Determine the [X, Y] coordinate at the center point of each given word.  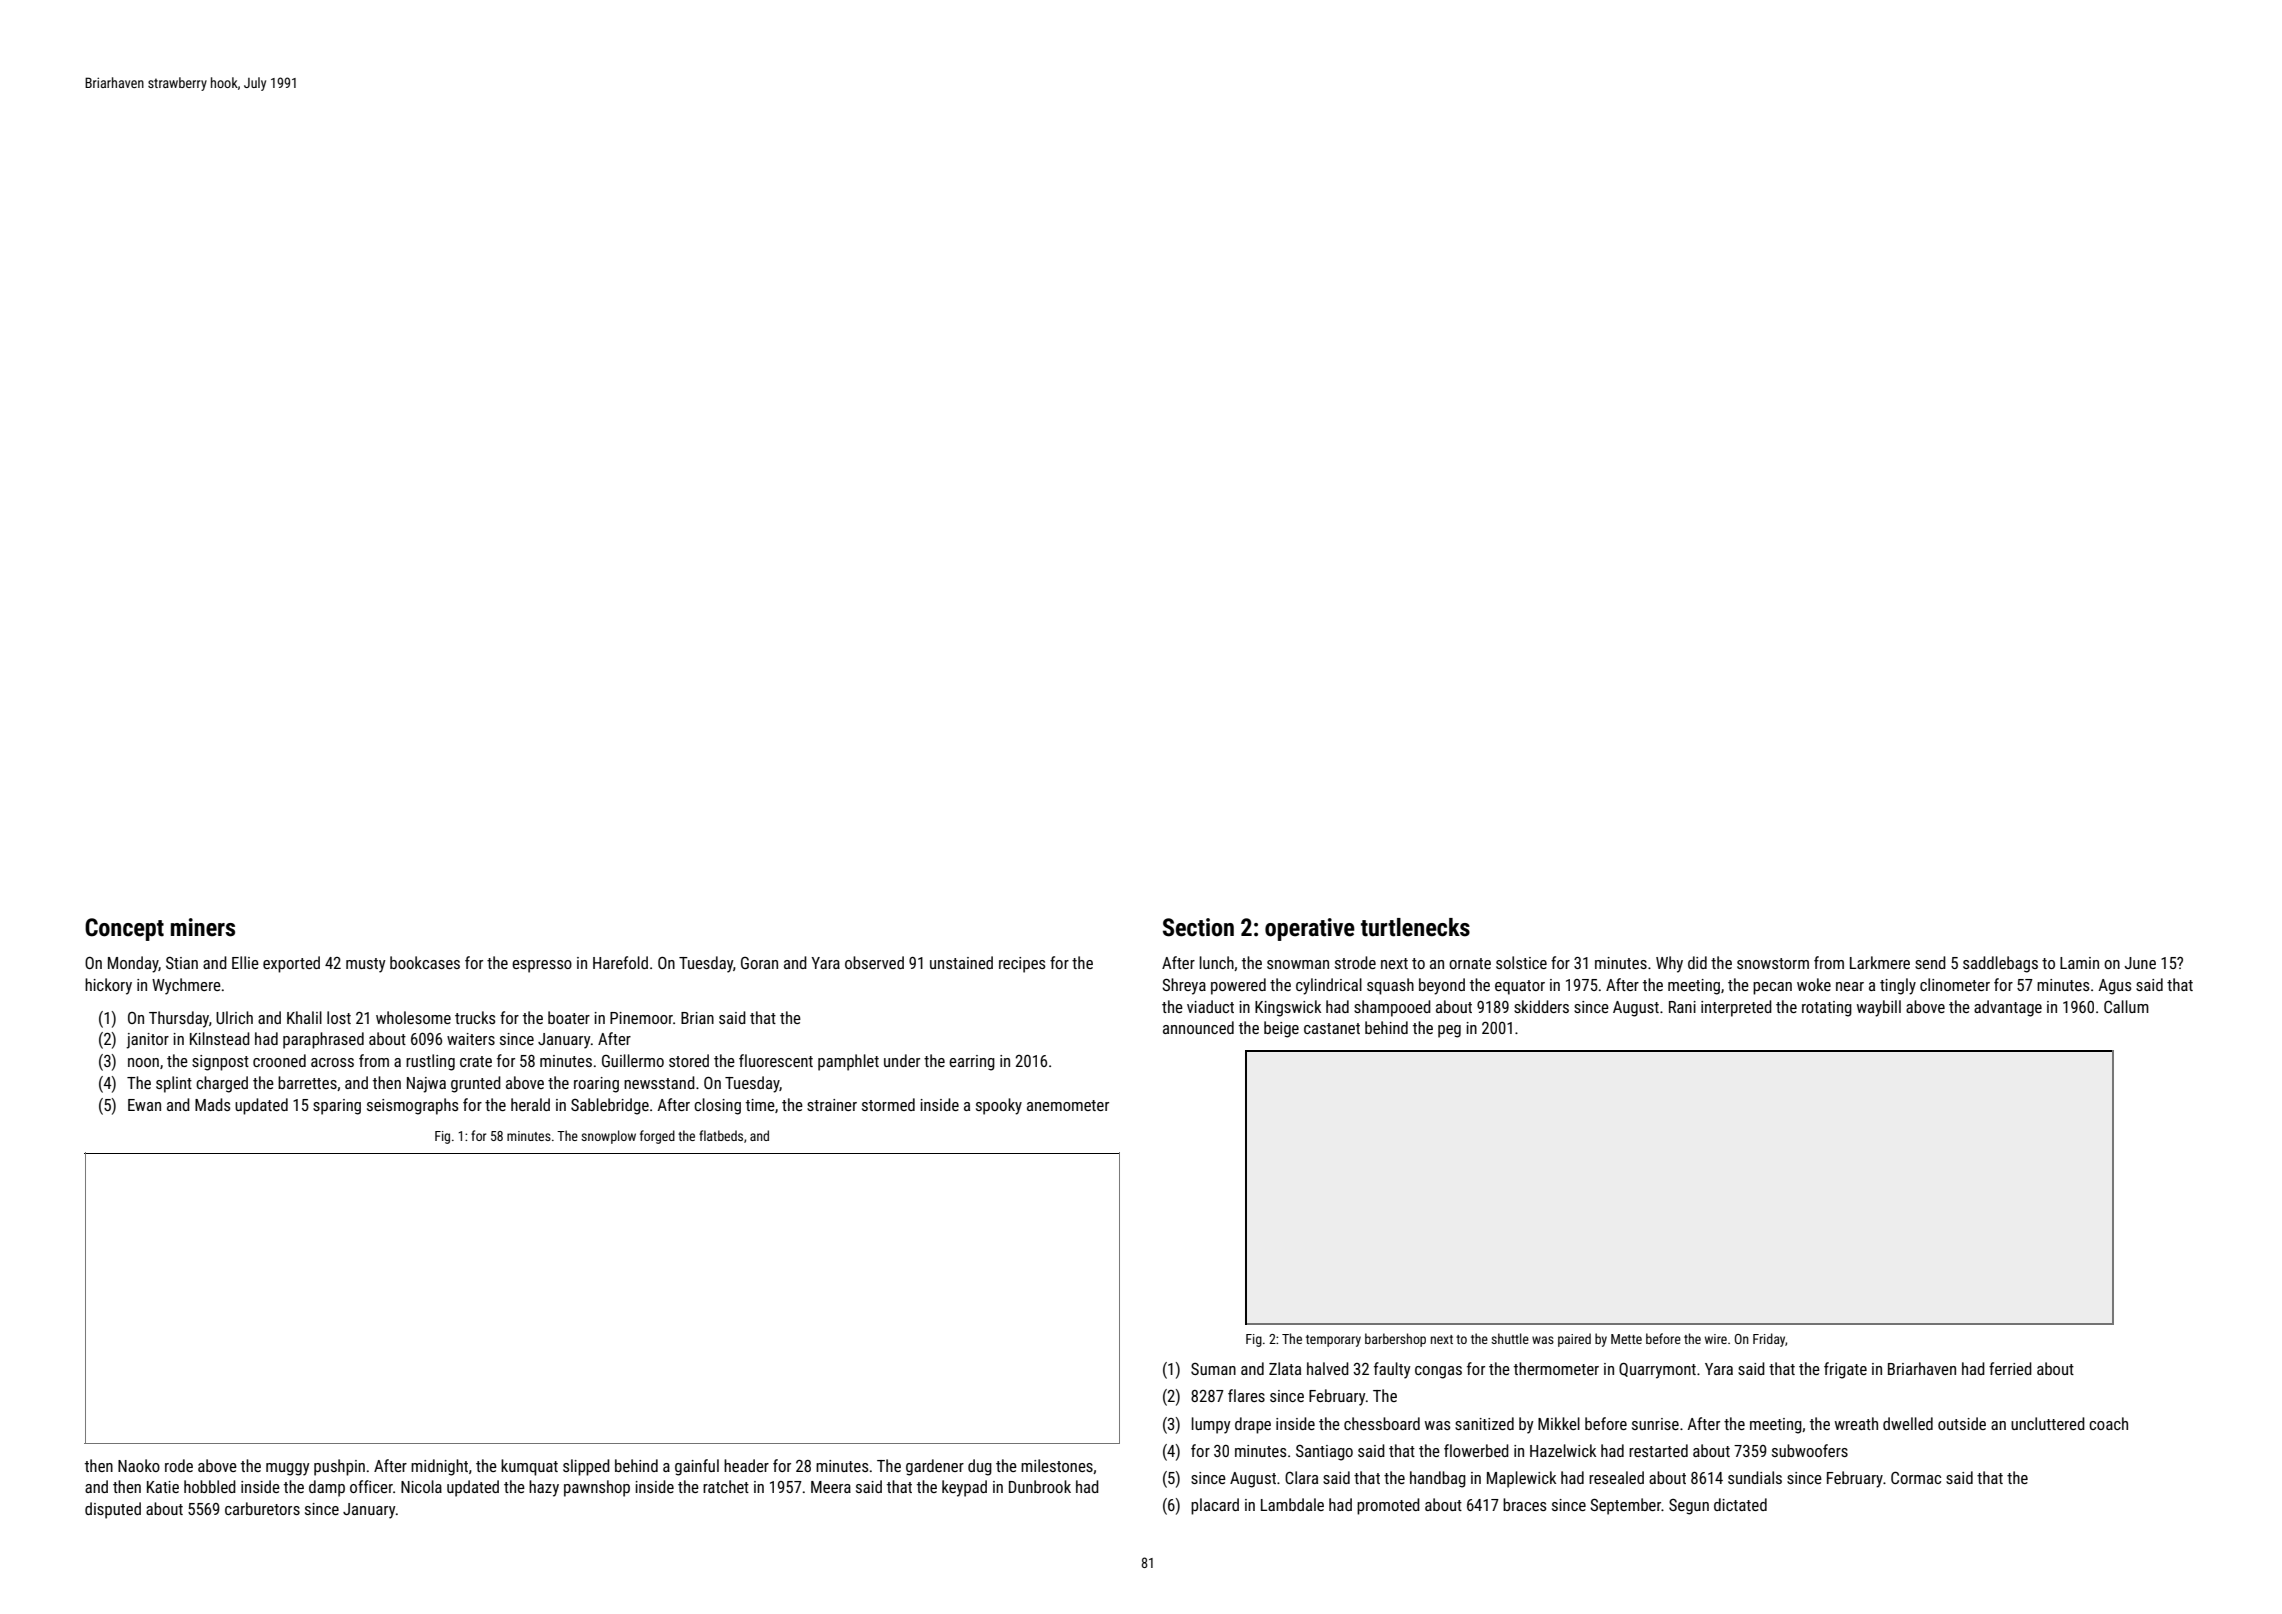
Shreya [1184, 986]
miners [203, 927]
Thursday [179, 1019]
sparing [337, 1107]
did [1697, 962]
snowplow [608, 1137]
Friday [1769, 1340]
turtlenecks [1415, 927]
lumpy [1211, 1425]
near [1850, 986]
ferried [2010, 1368]
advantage [2008, 1008]
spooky [999, 1106]
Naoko [139, 1465]
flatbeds [721, 1135]
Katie [163, 1487]
